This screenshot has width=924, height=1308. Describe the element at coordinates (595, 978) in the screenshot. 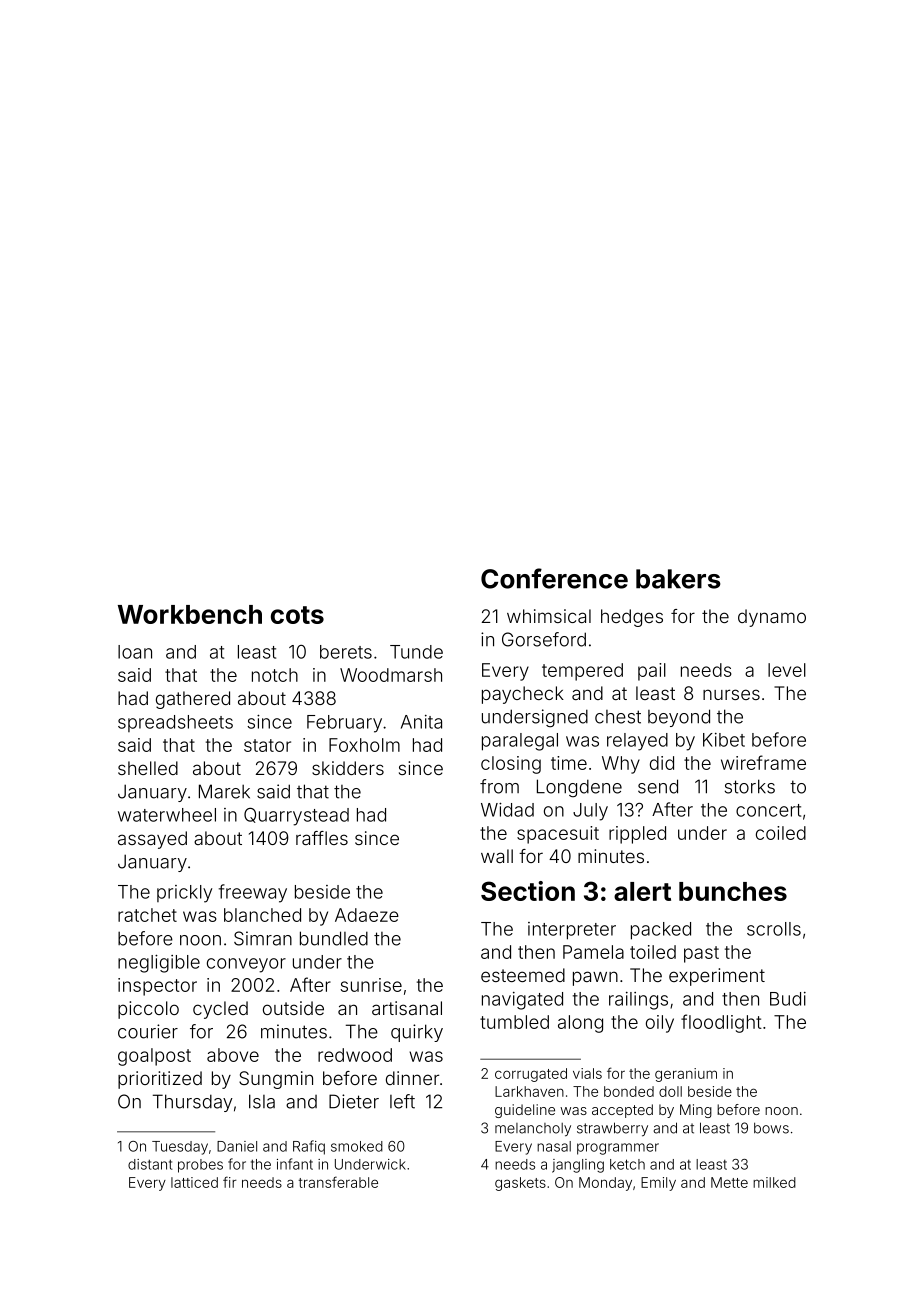

I see `pawn` at that location.
